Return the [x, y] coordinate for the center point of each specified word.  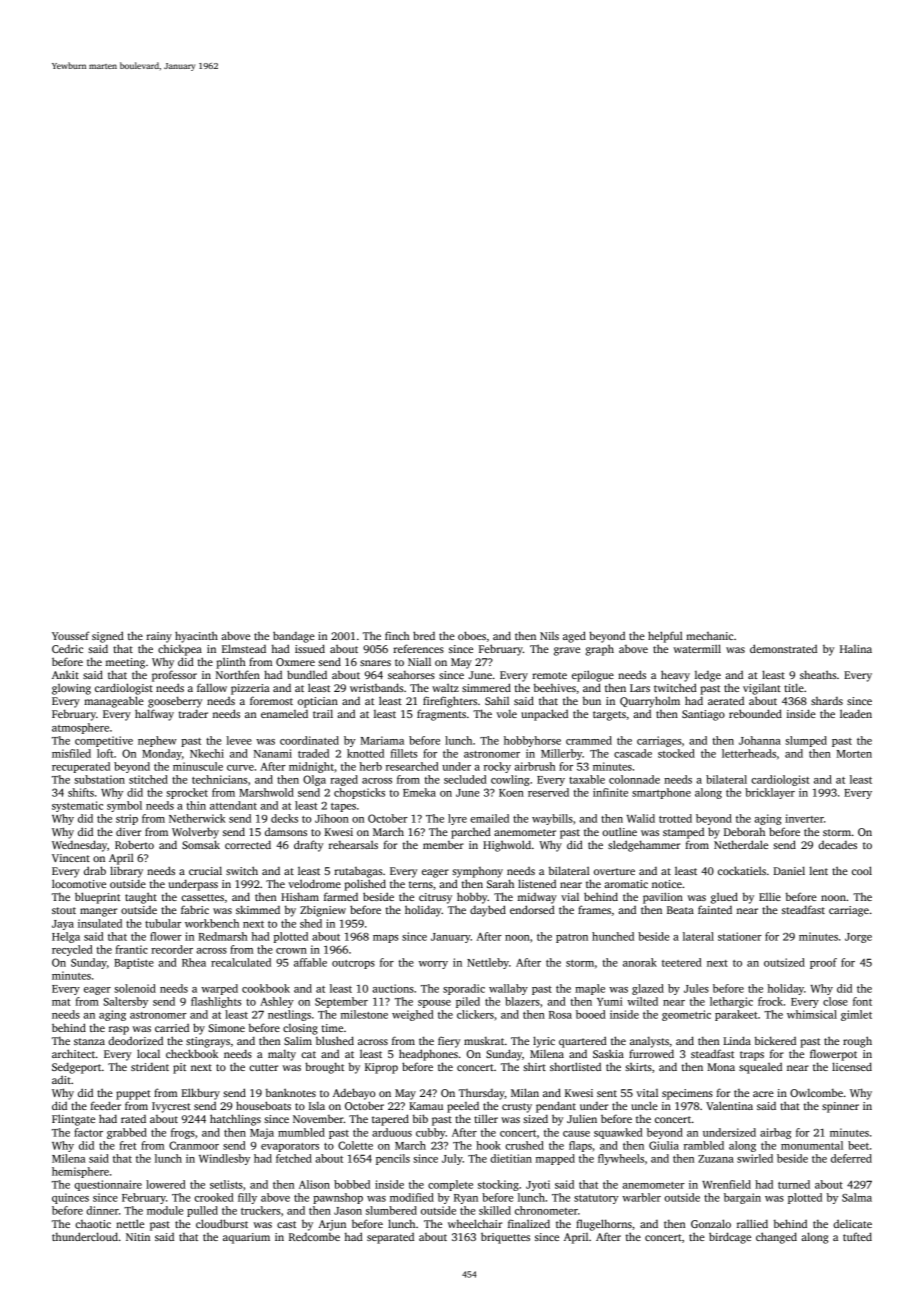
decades [837, 845]
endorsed [532, 909]
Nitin [138, 1237]
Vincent [71, 858]
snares [375, 663]
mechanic [709, 636]
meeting [125, 663]
